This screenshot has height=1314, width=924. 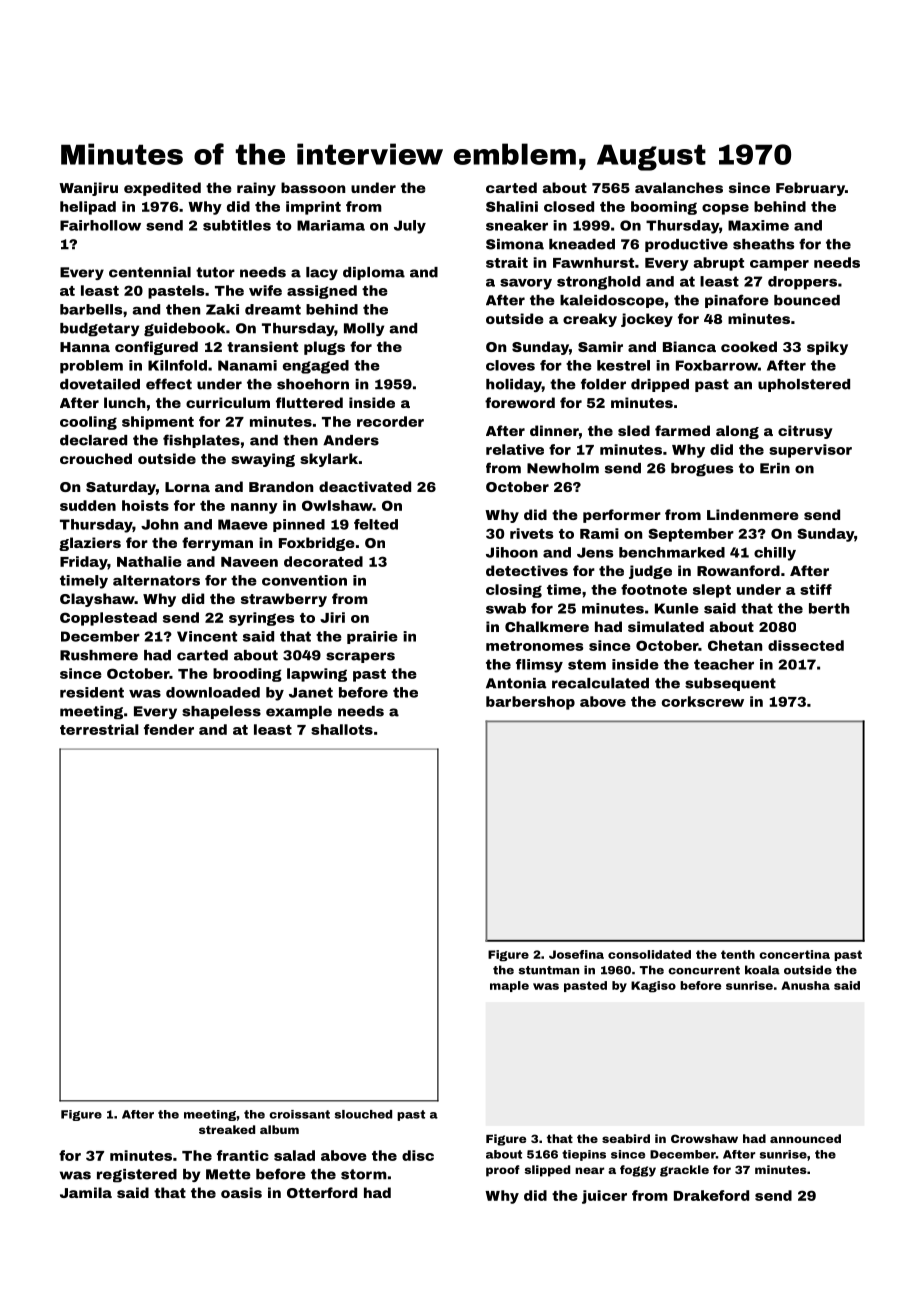 I want to click on corkscrew, so click(x=703, y=701).
